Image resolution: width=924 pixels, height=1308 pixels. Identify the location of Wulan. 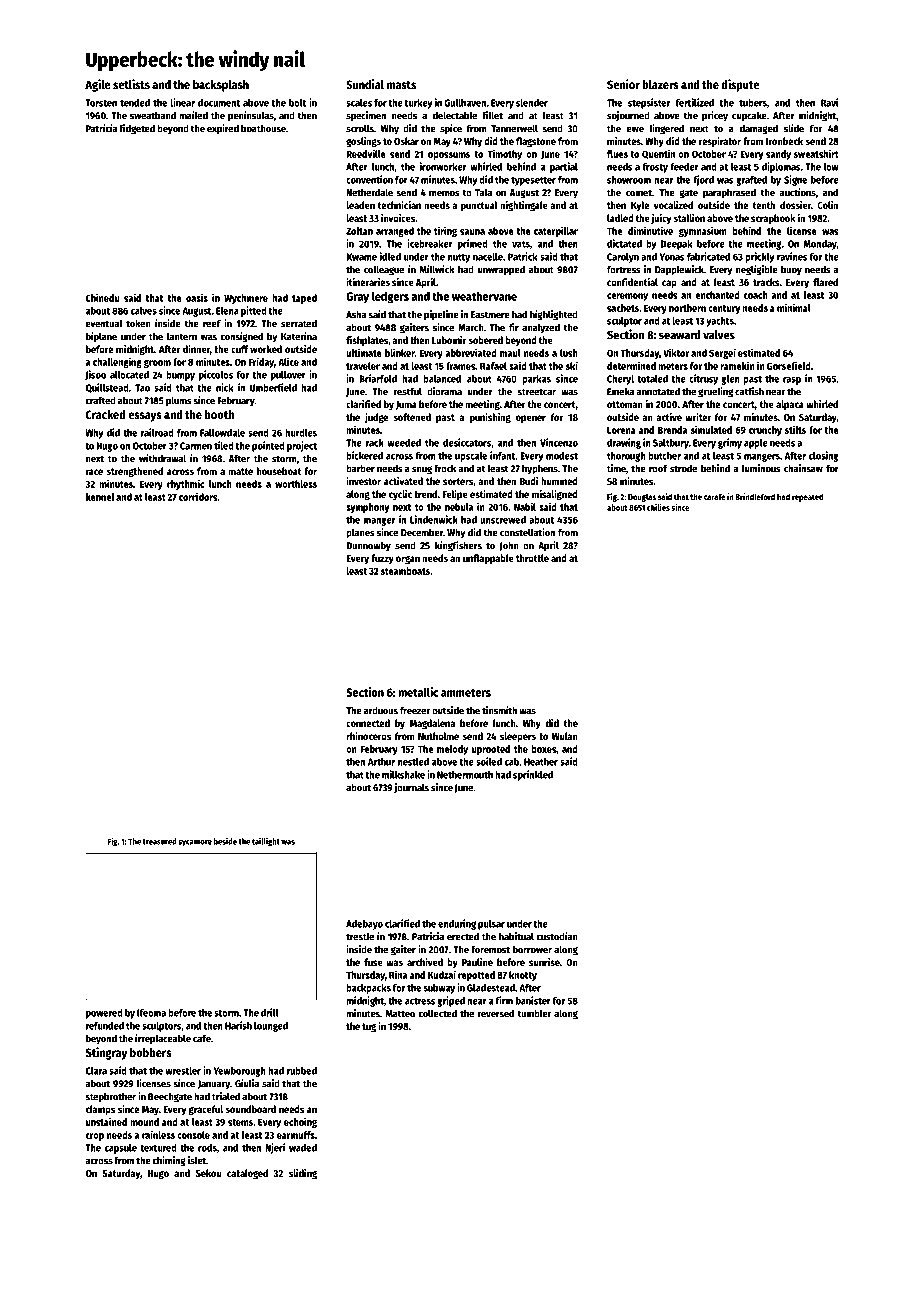
(565, 736).
